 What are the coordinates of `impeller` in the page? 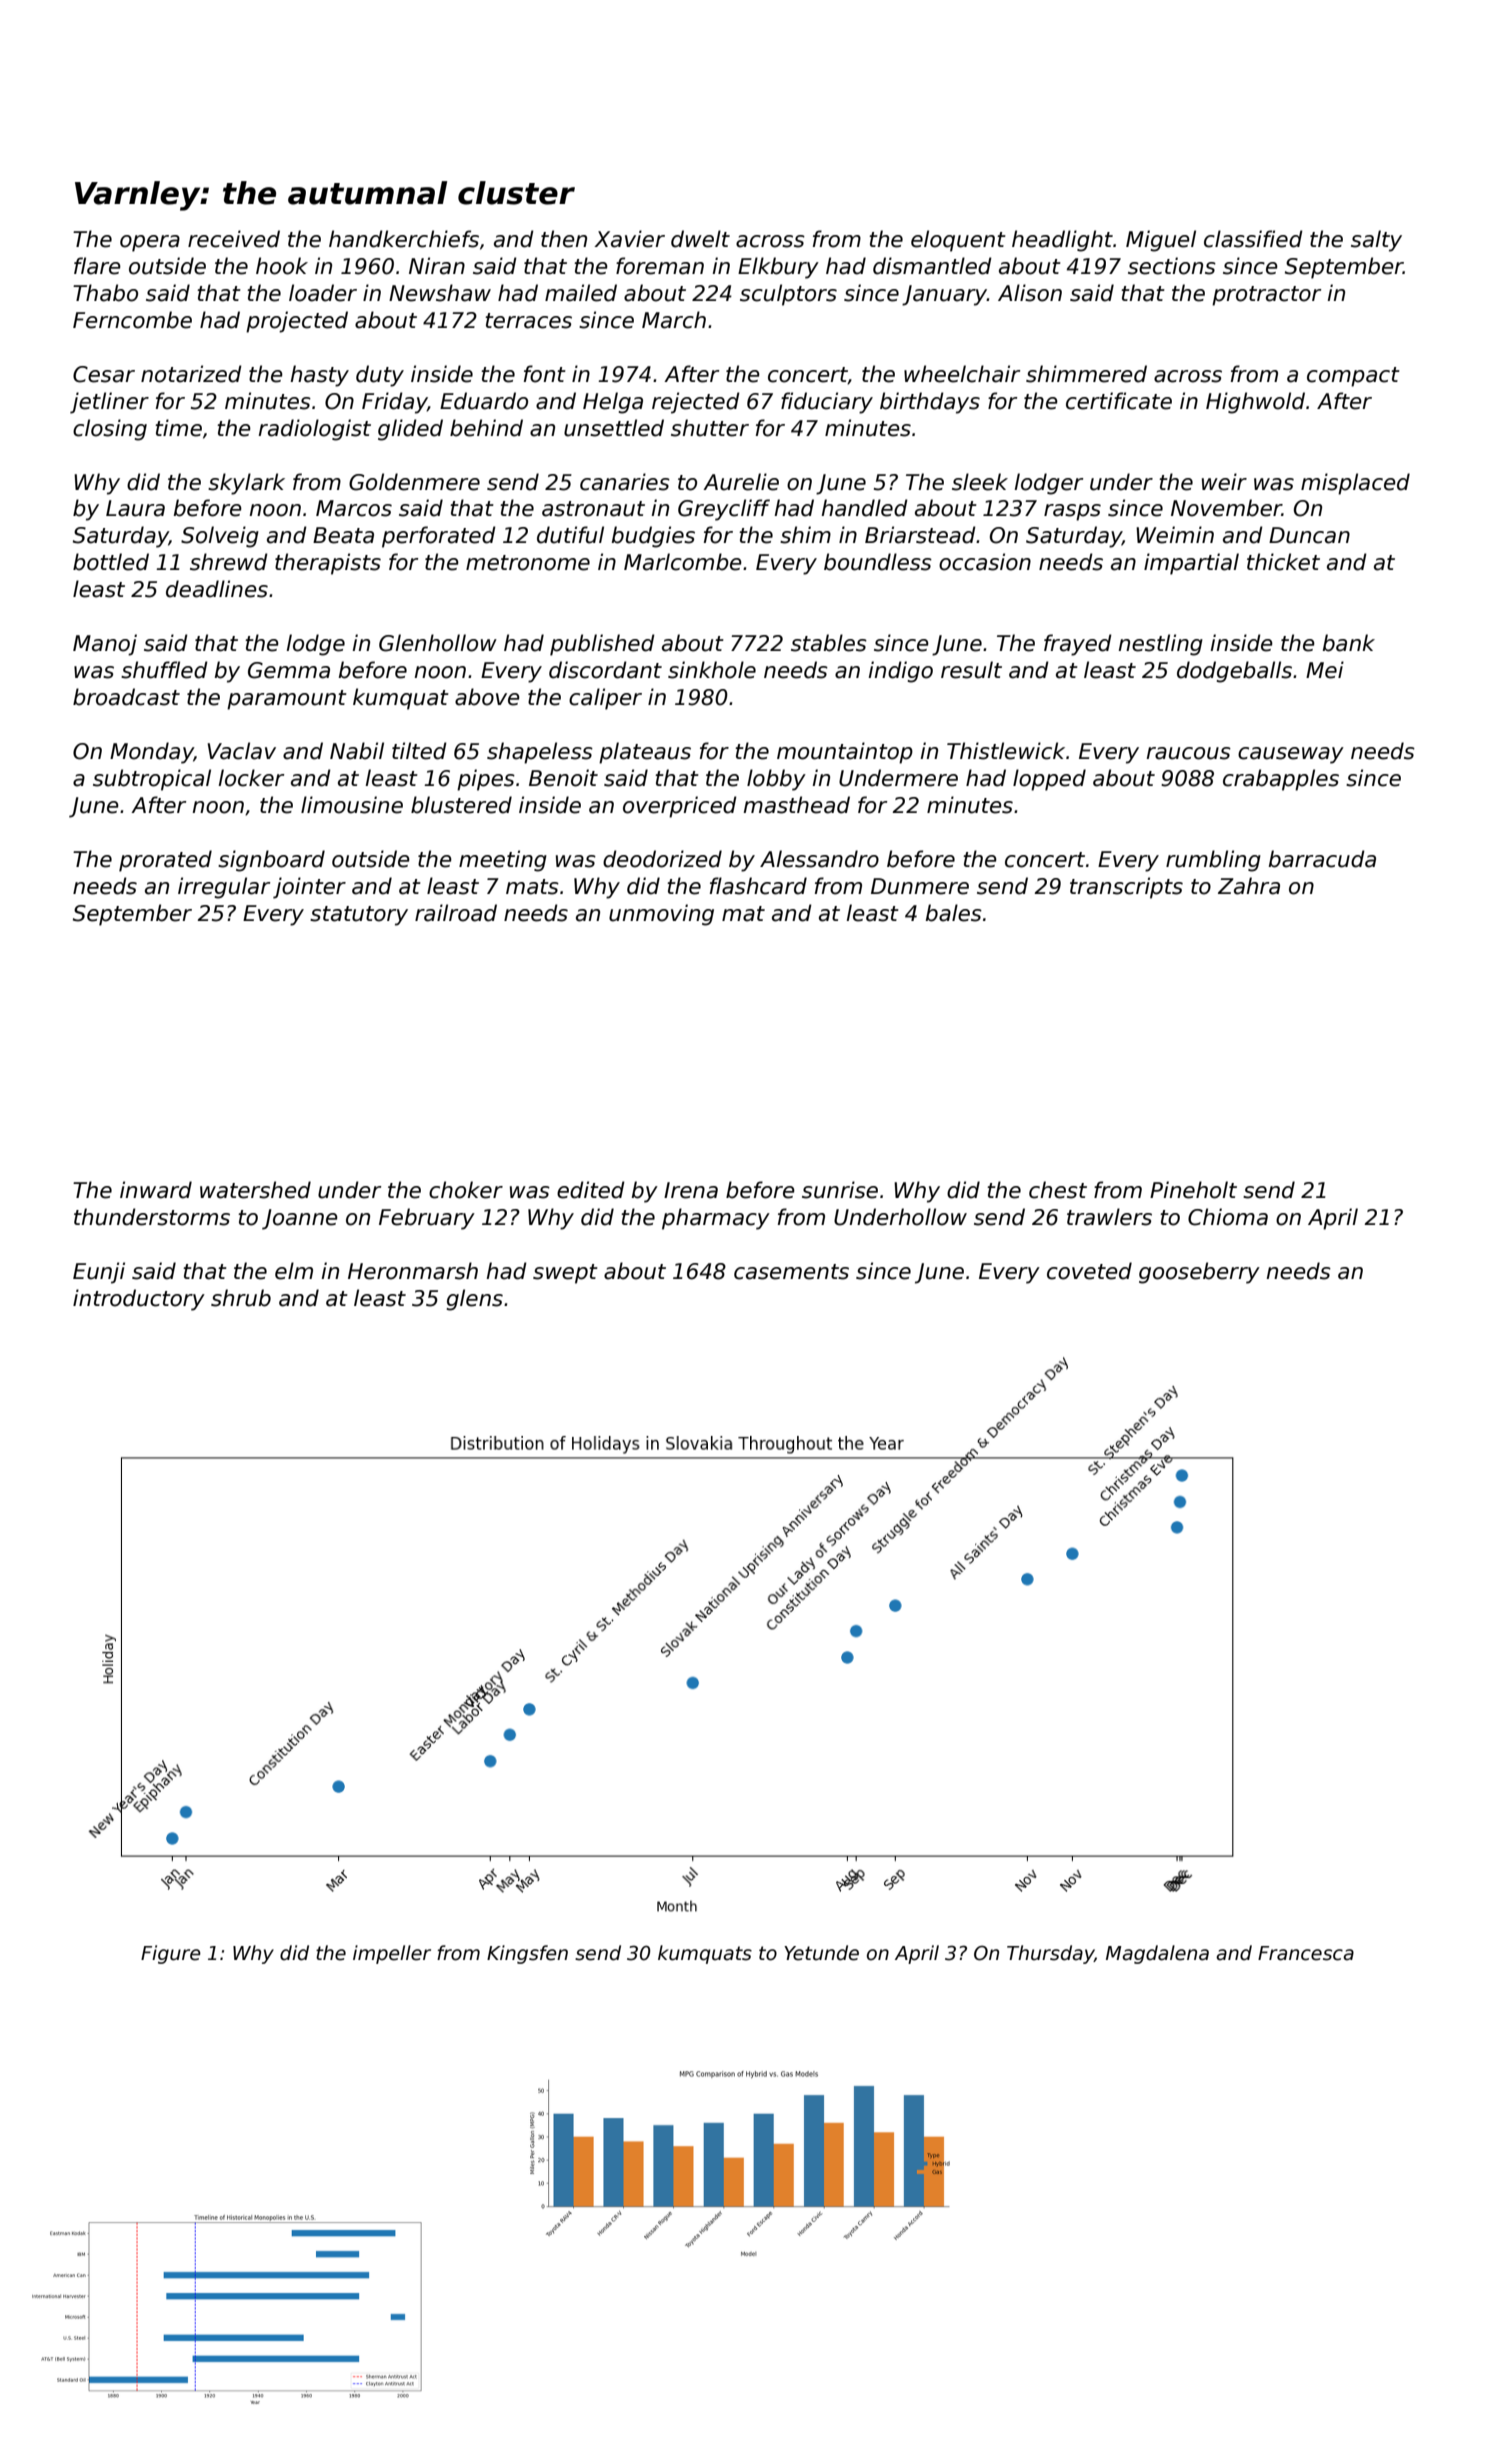 It's located at (392, 1954).
